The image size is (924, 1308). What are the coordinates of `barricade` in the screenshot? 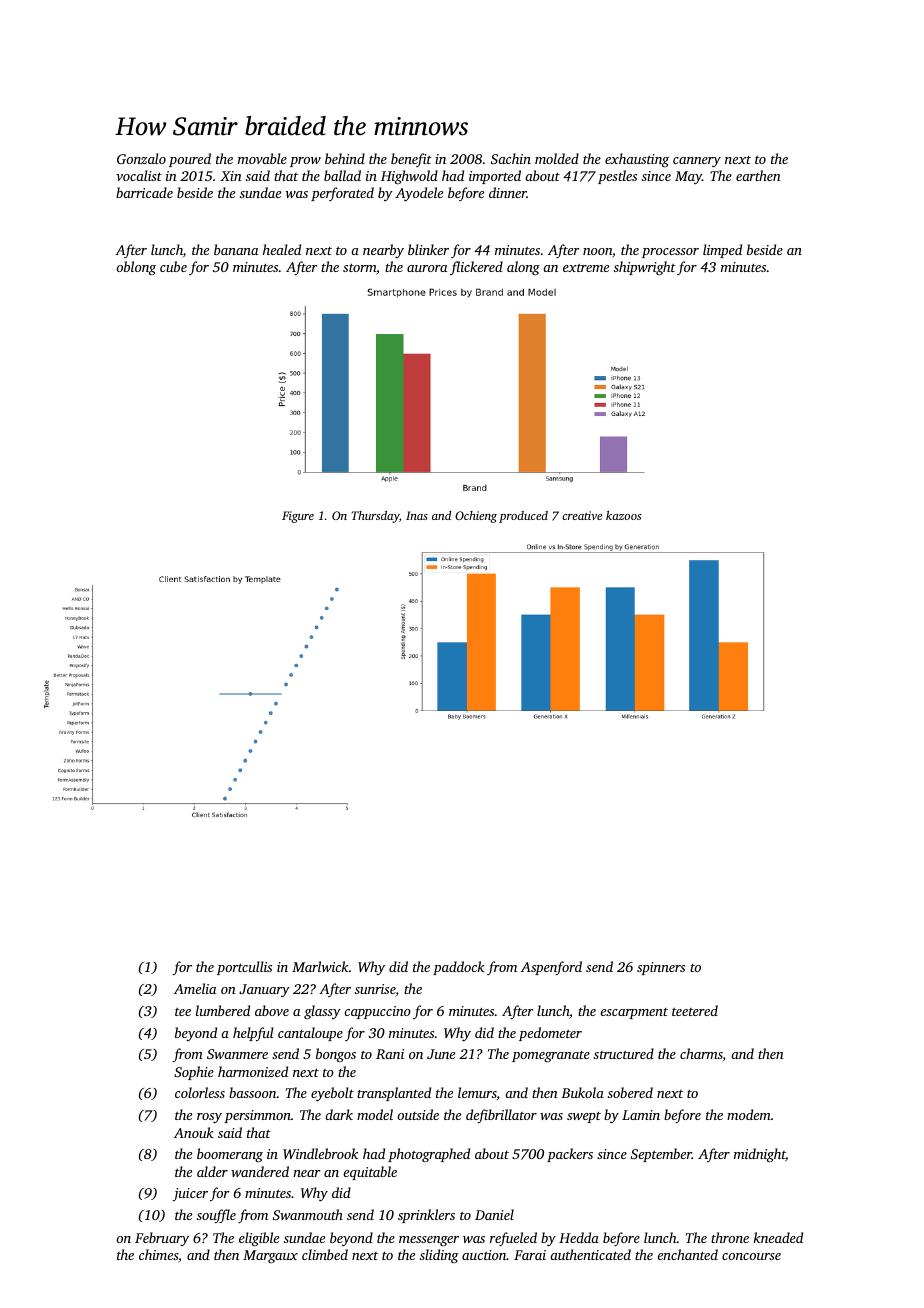 It's located at (144, 192).
